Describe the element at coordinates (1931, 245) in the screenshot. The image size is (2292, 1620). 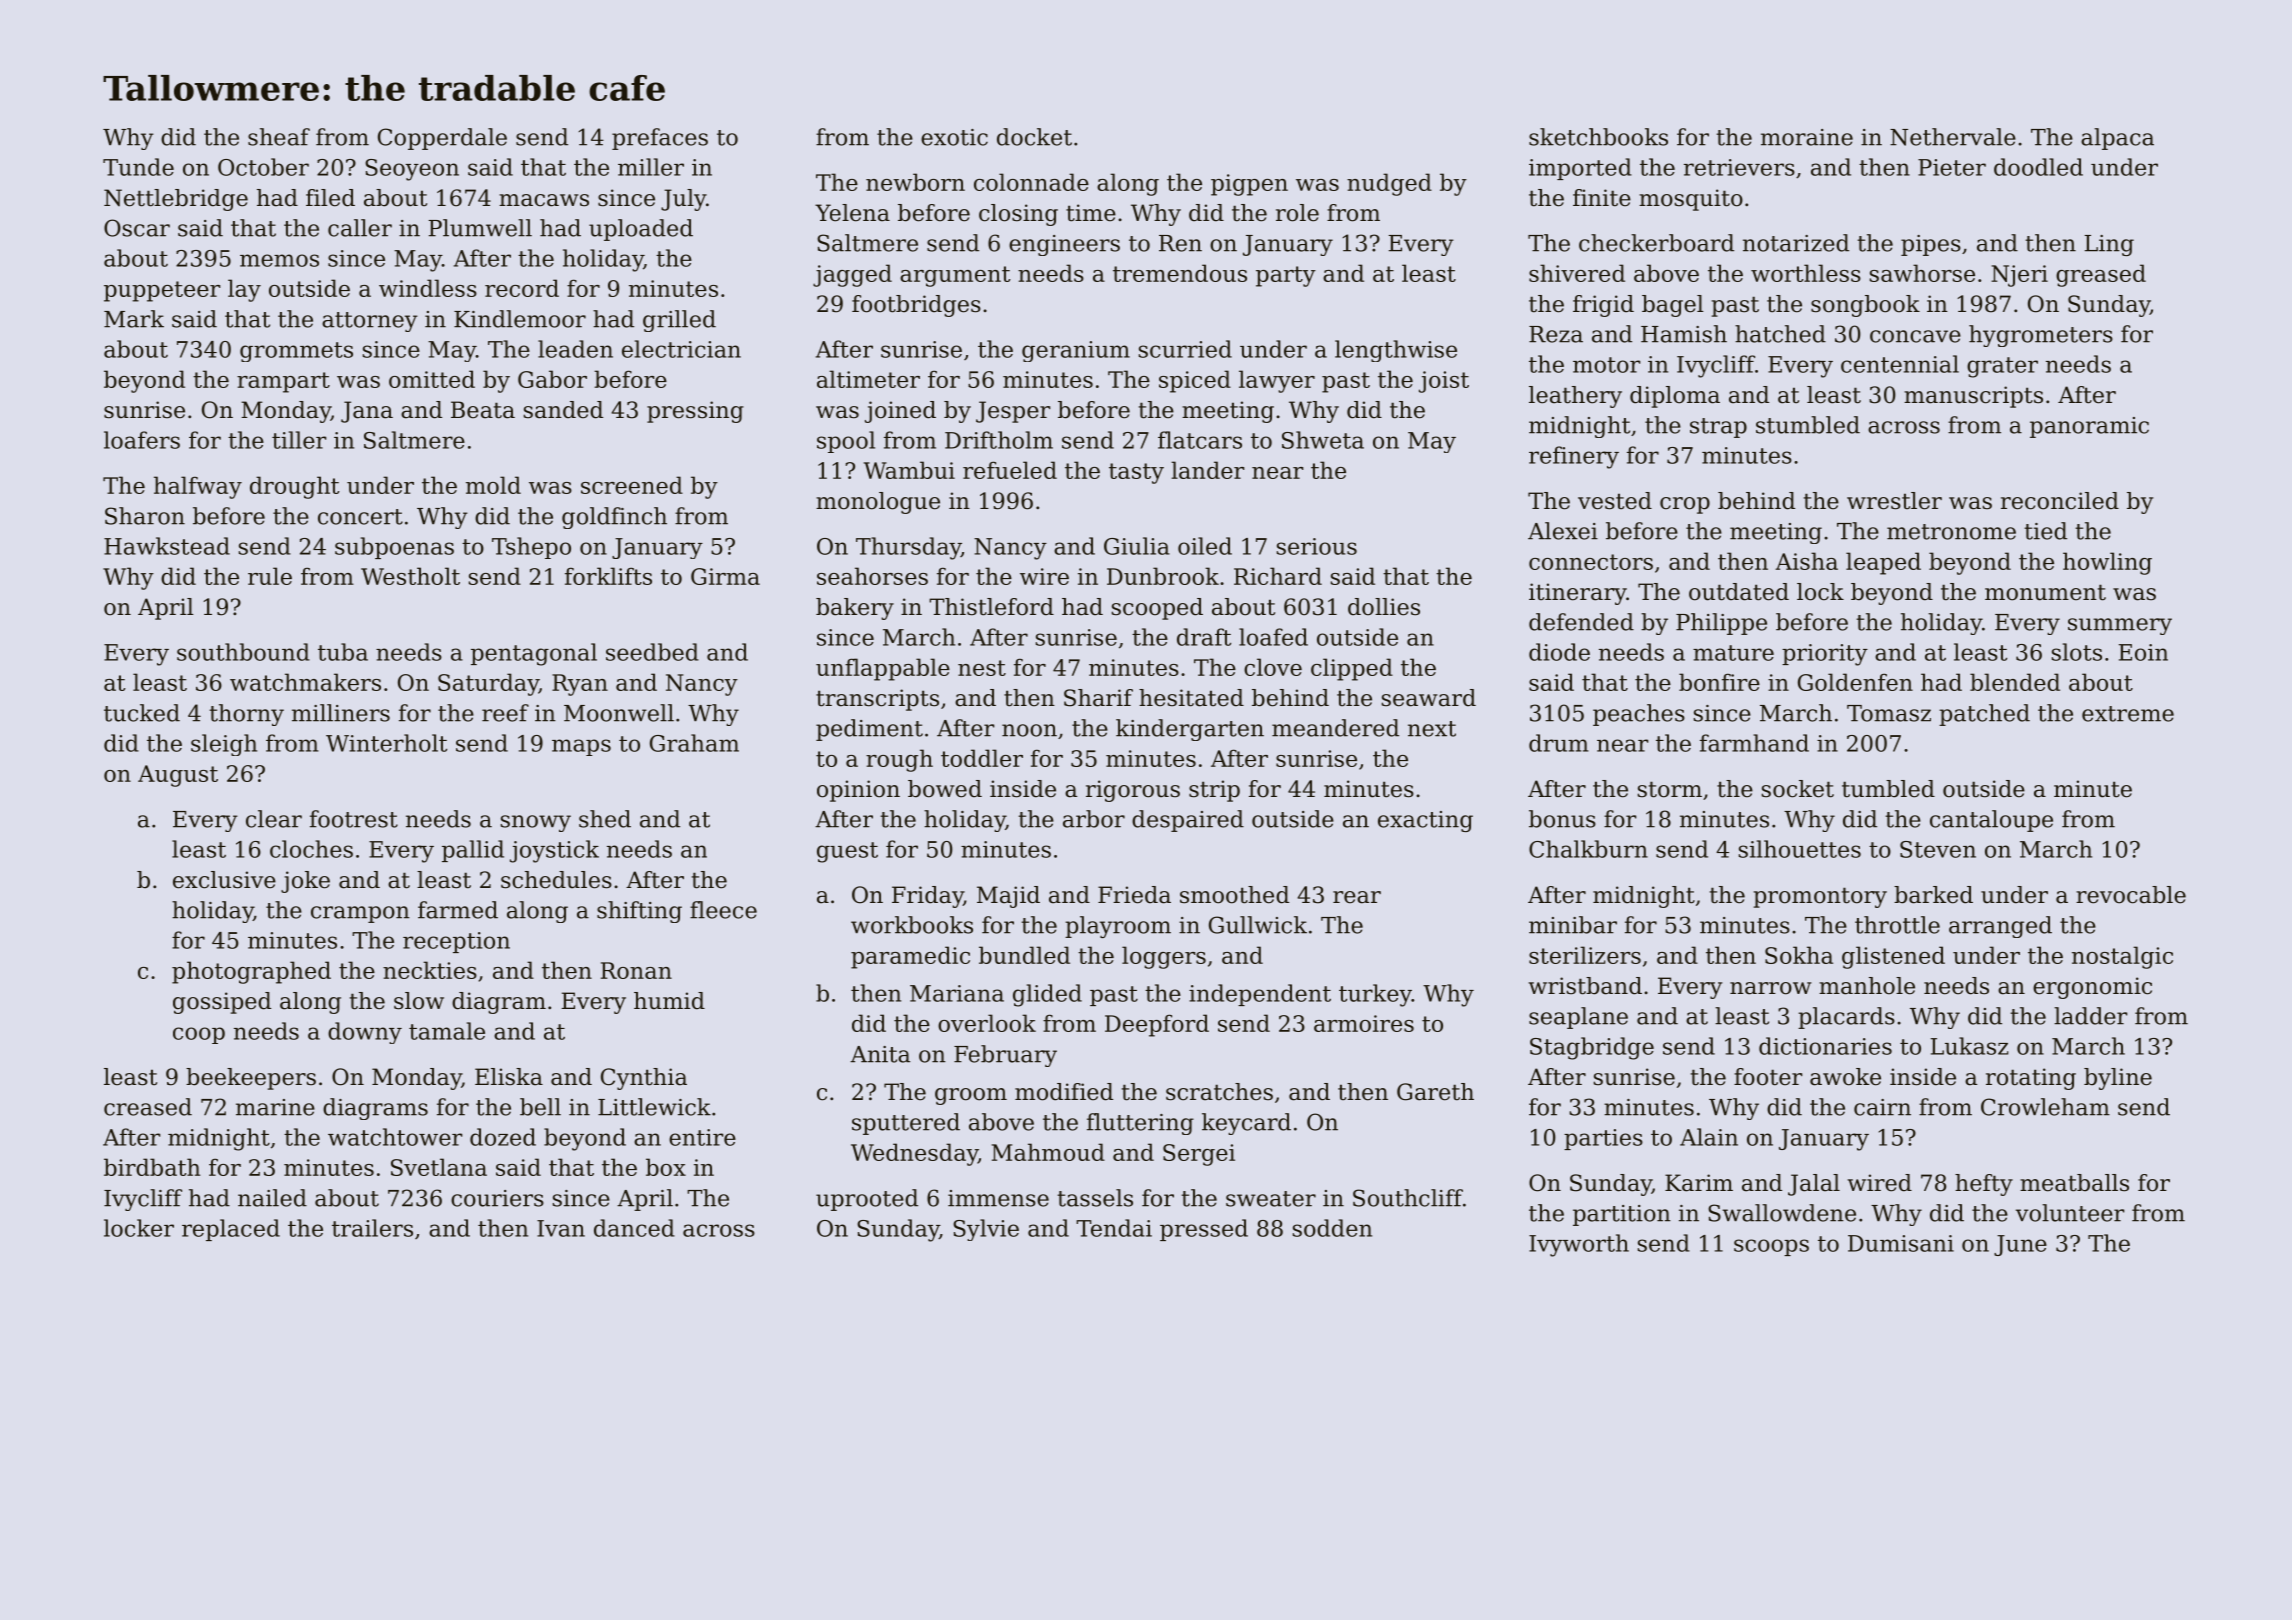
I see `pipes` at that location.
